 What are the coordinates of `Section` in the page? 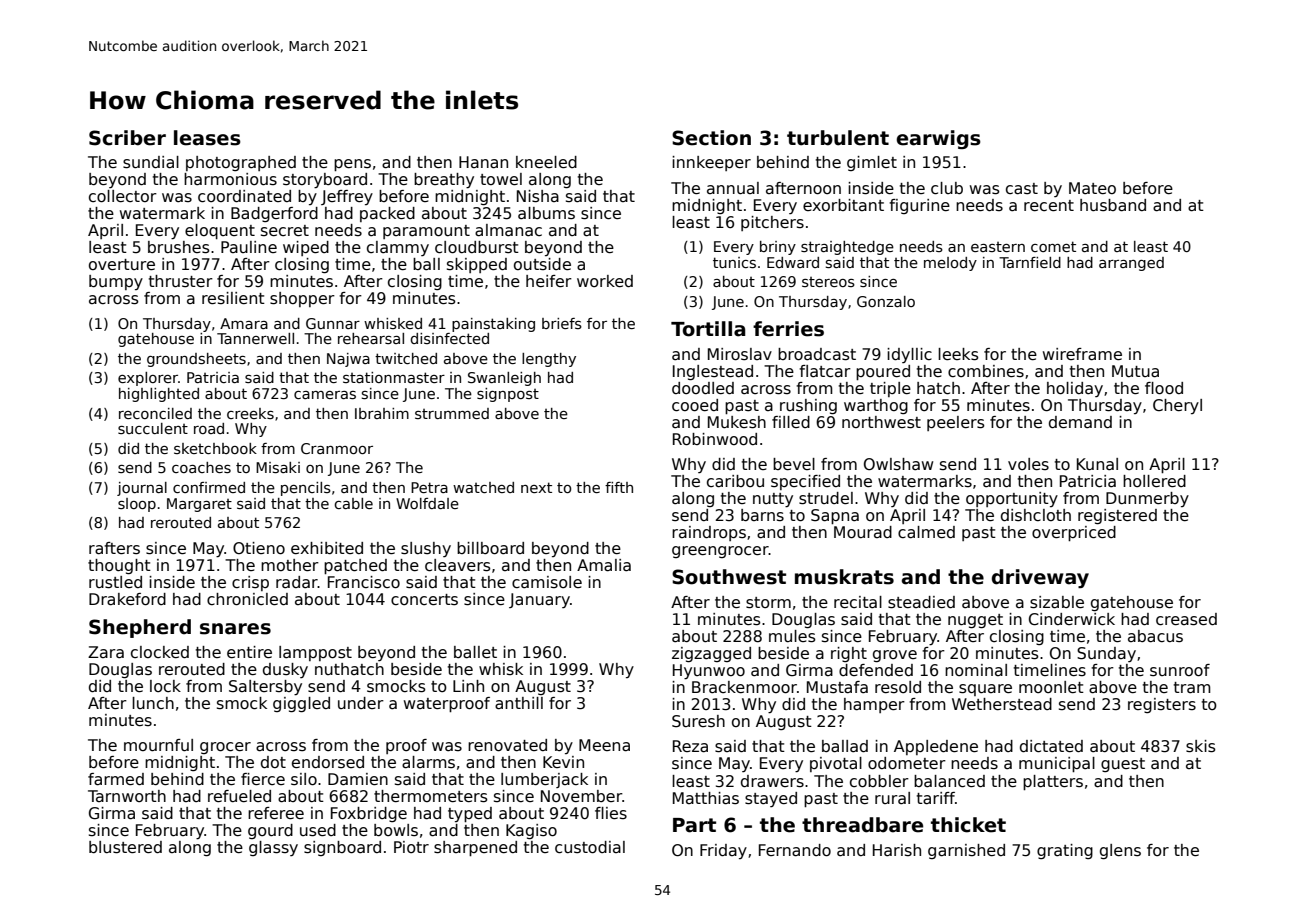 It's located at (711, 138).
